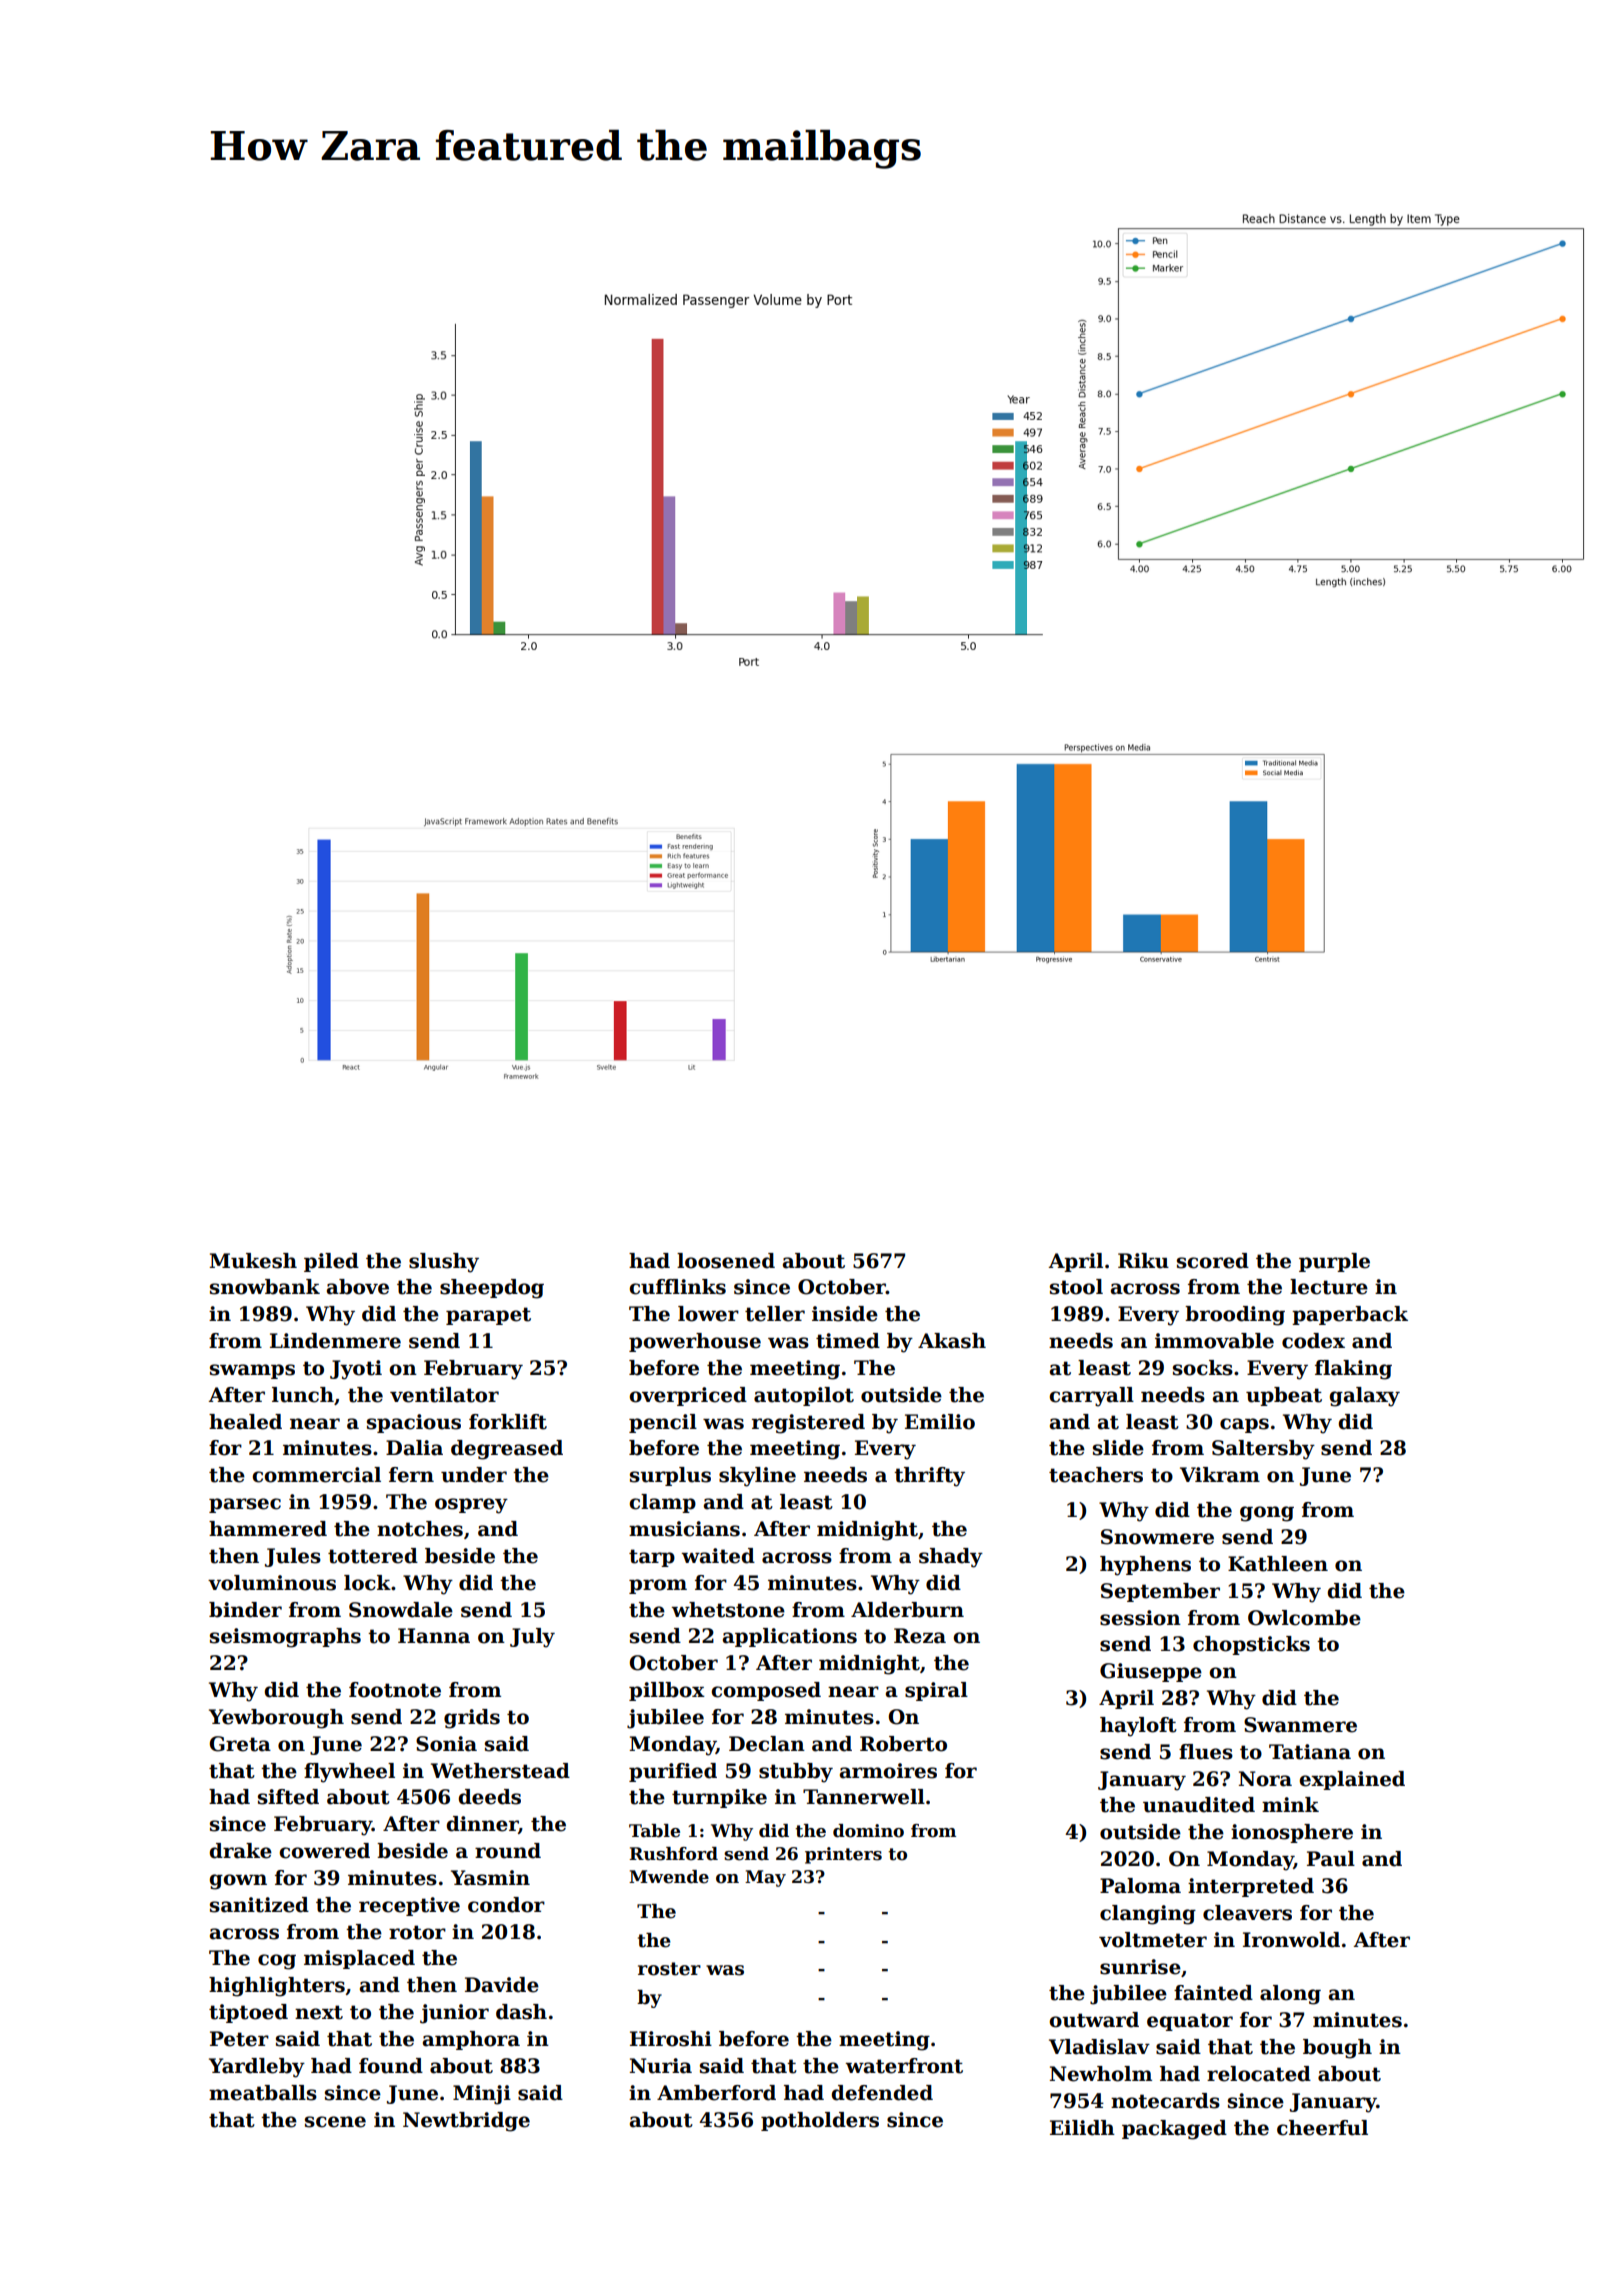 Image resolution: width=1620 pixels, height=2292 pixels. What do you see at coordinates (263, 2093) in the image?
I see `meatballs` at bounding box center [263, 2093].
